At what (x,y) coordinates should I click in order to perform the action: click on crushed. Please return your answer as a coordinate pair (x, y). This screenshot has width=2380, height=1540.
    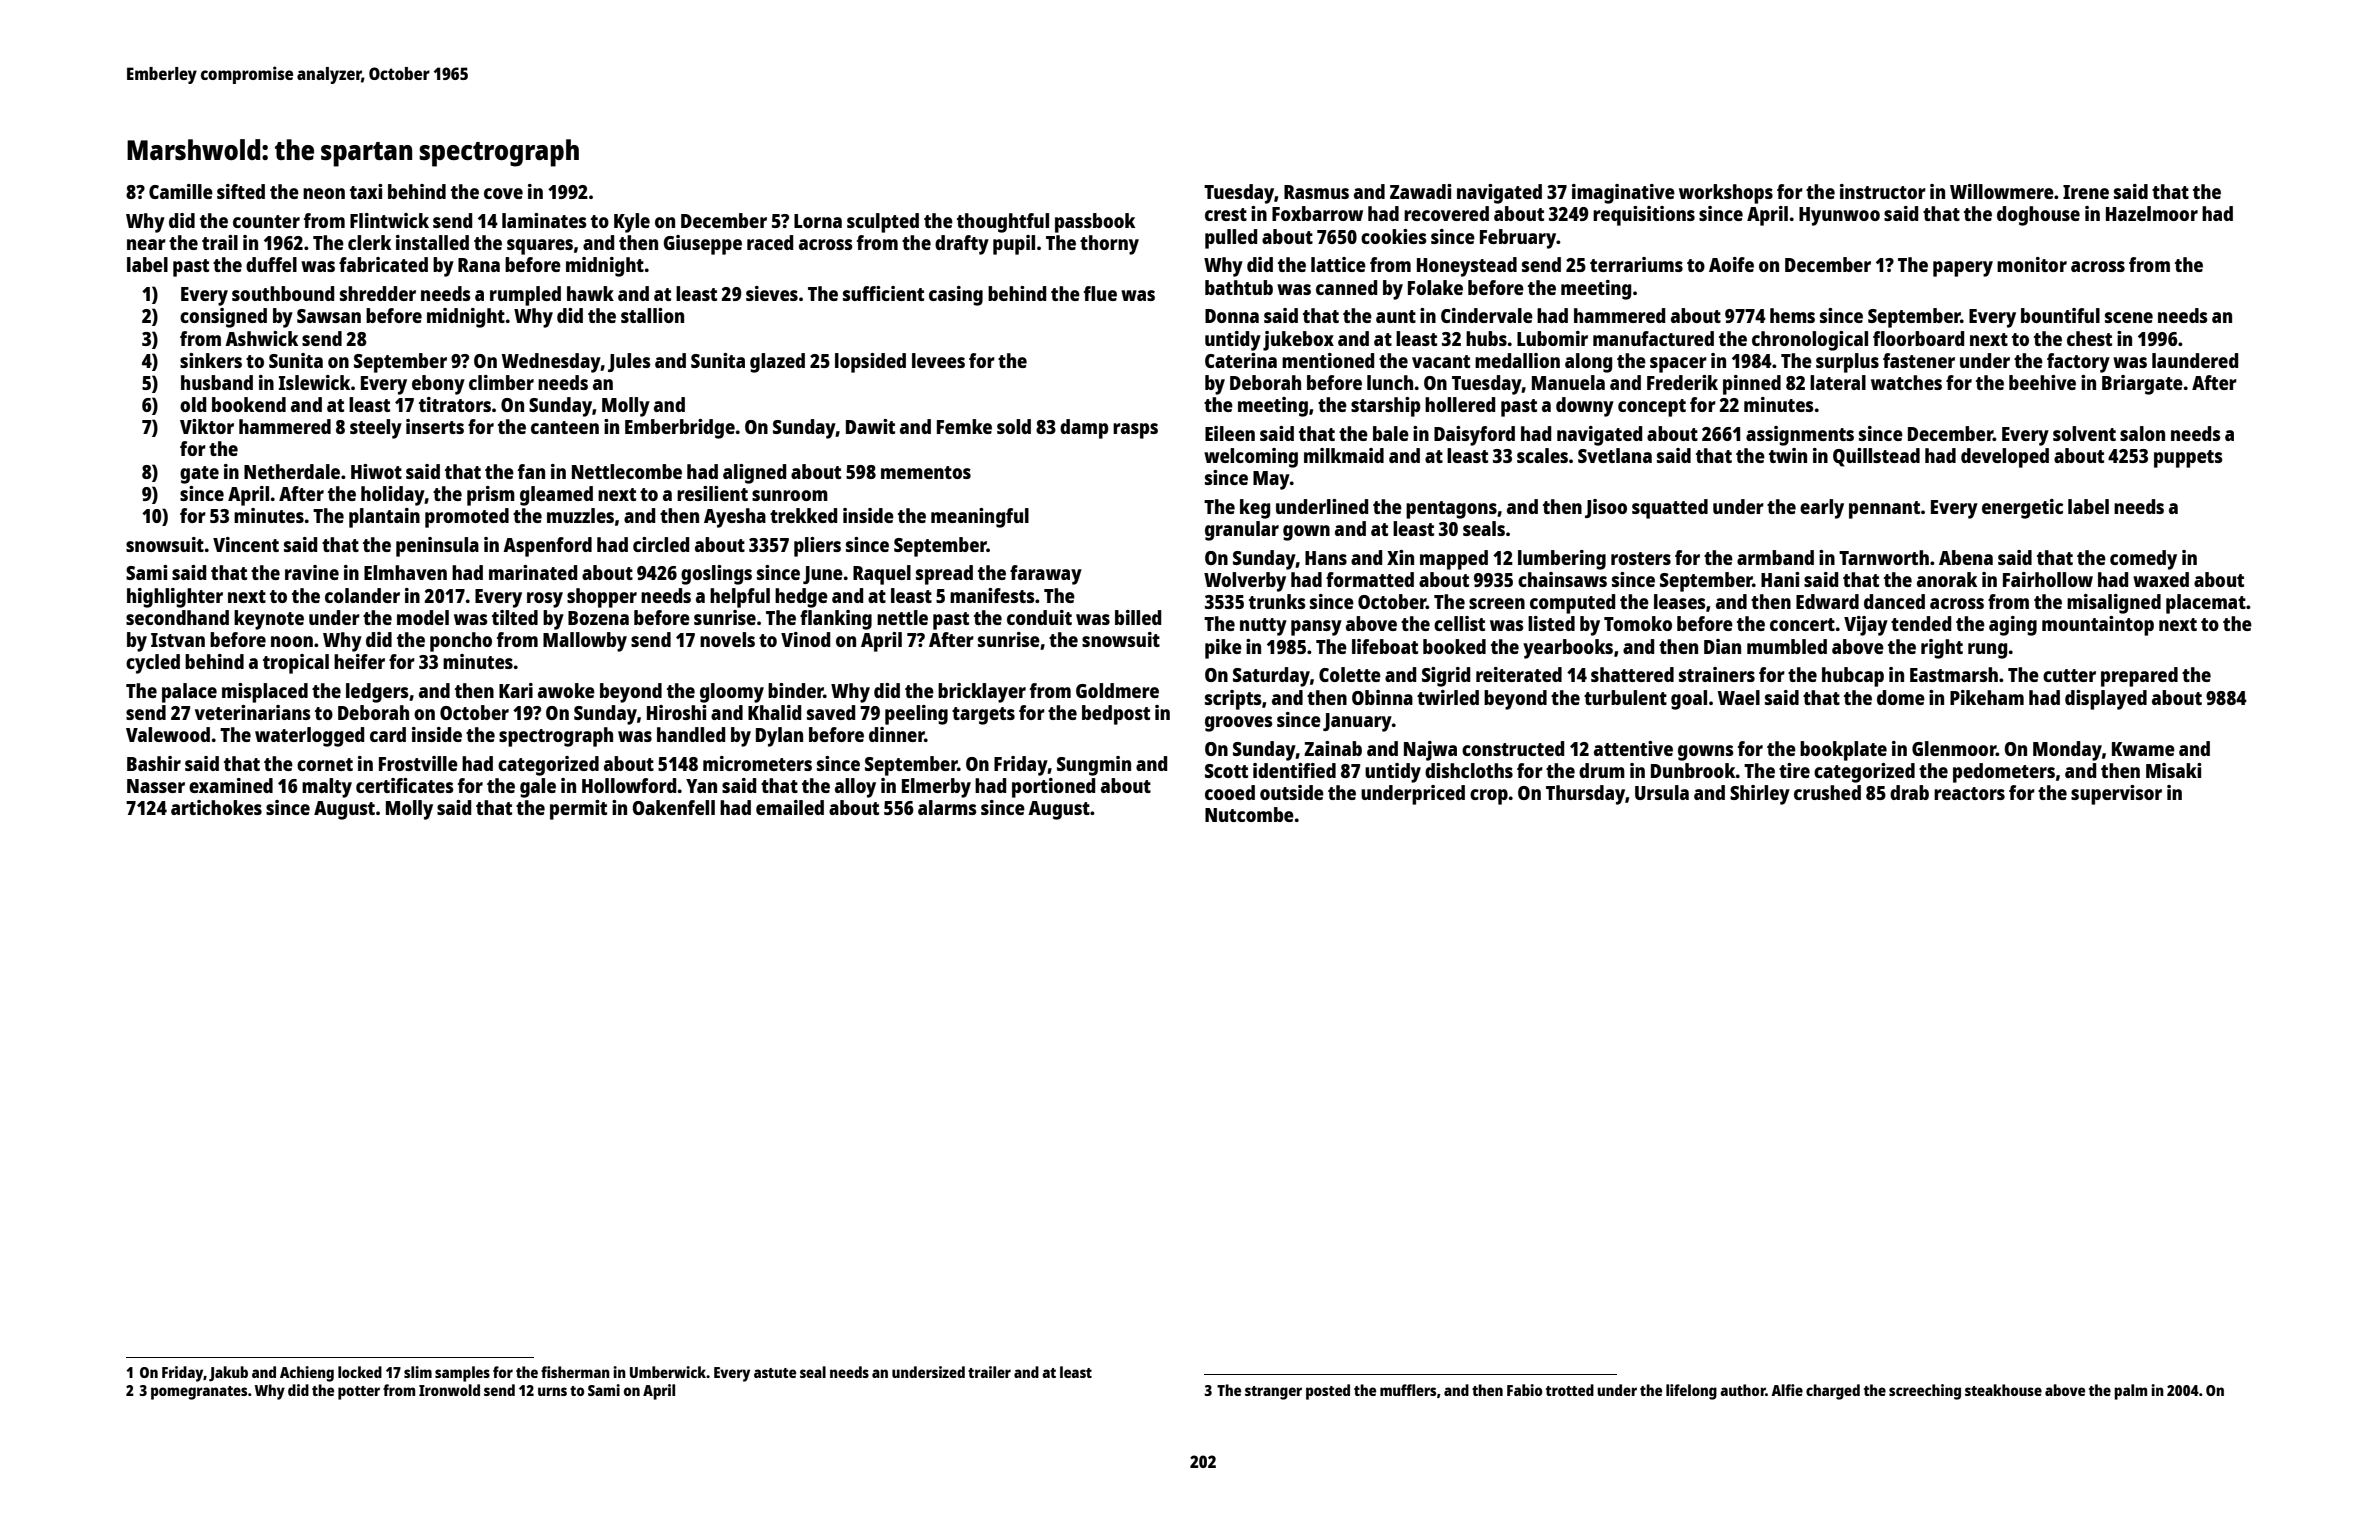
    Looking at the image, I should click on (1827, 792).
